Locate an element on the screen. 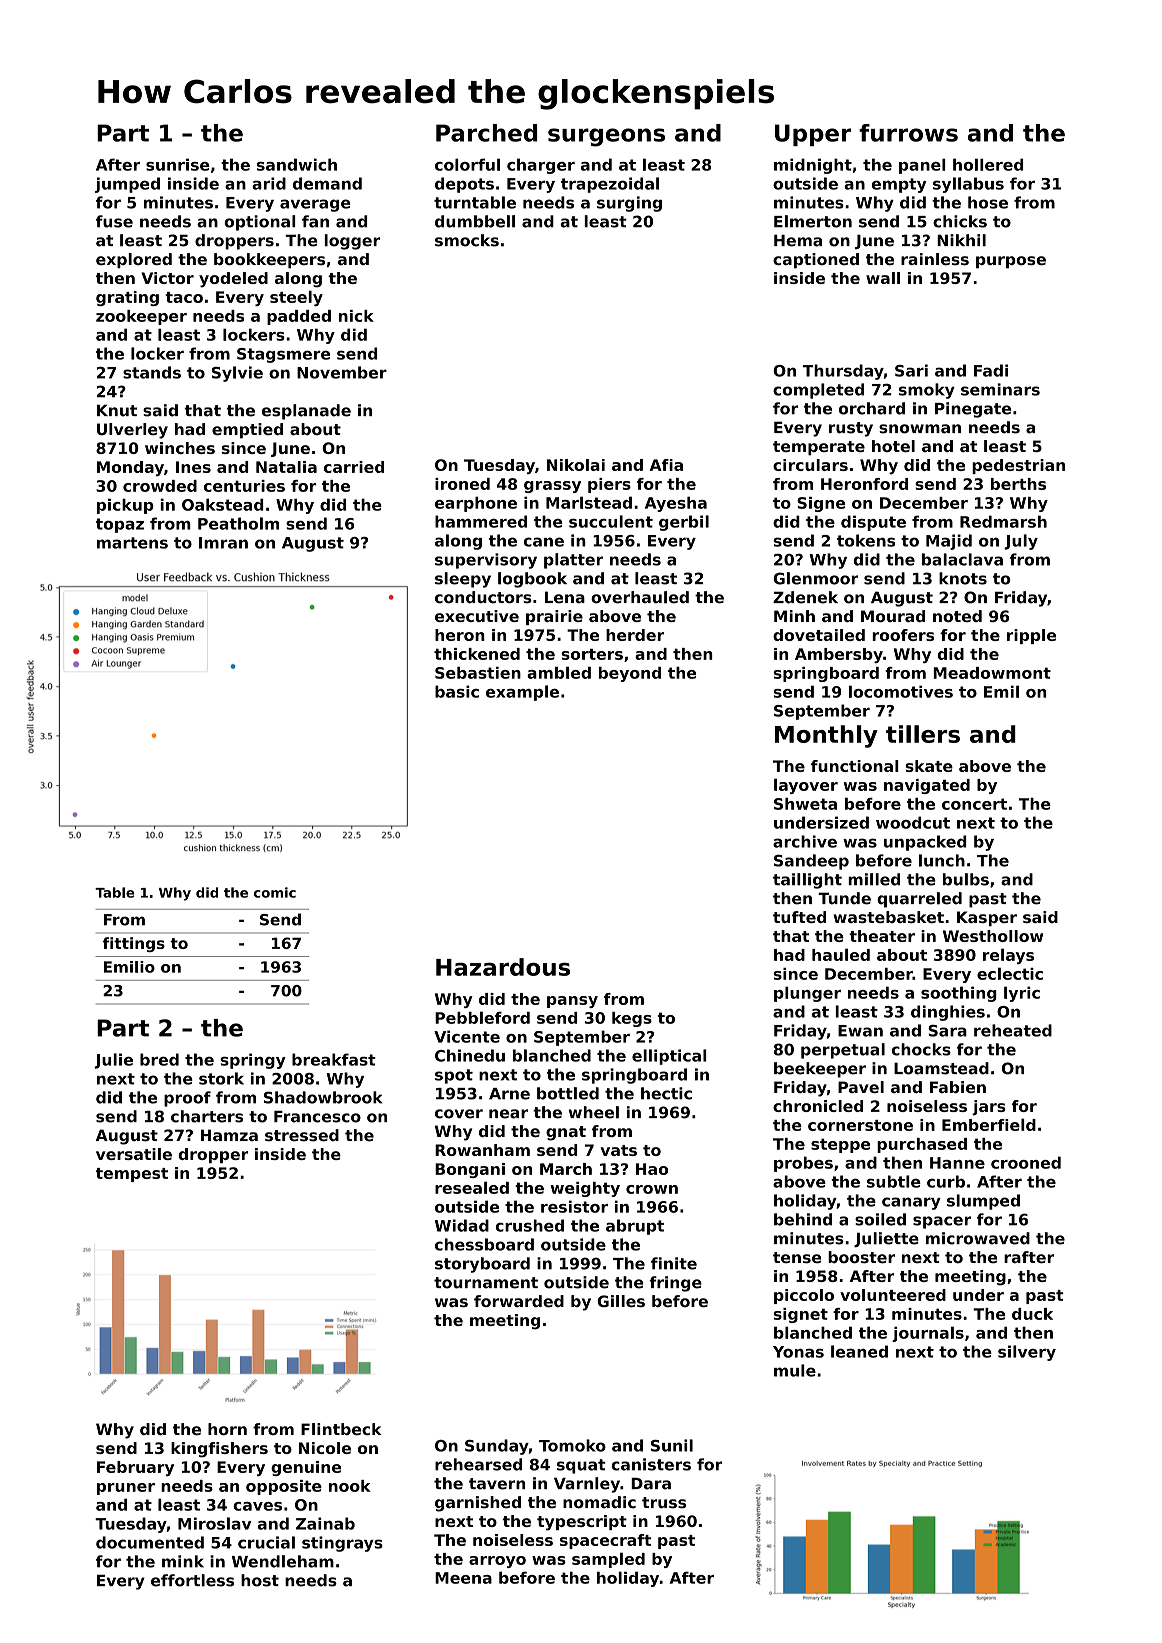  crown is located at coordinates (652, 1189).
